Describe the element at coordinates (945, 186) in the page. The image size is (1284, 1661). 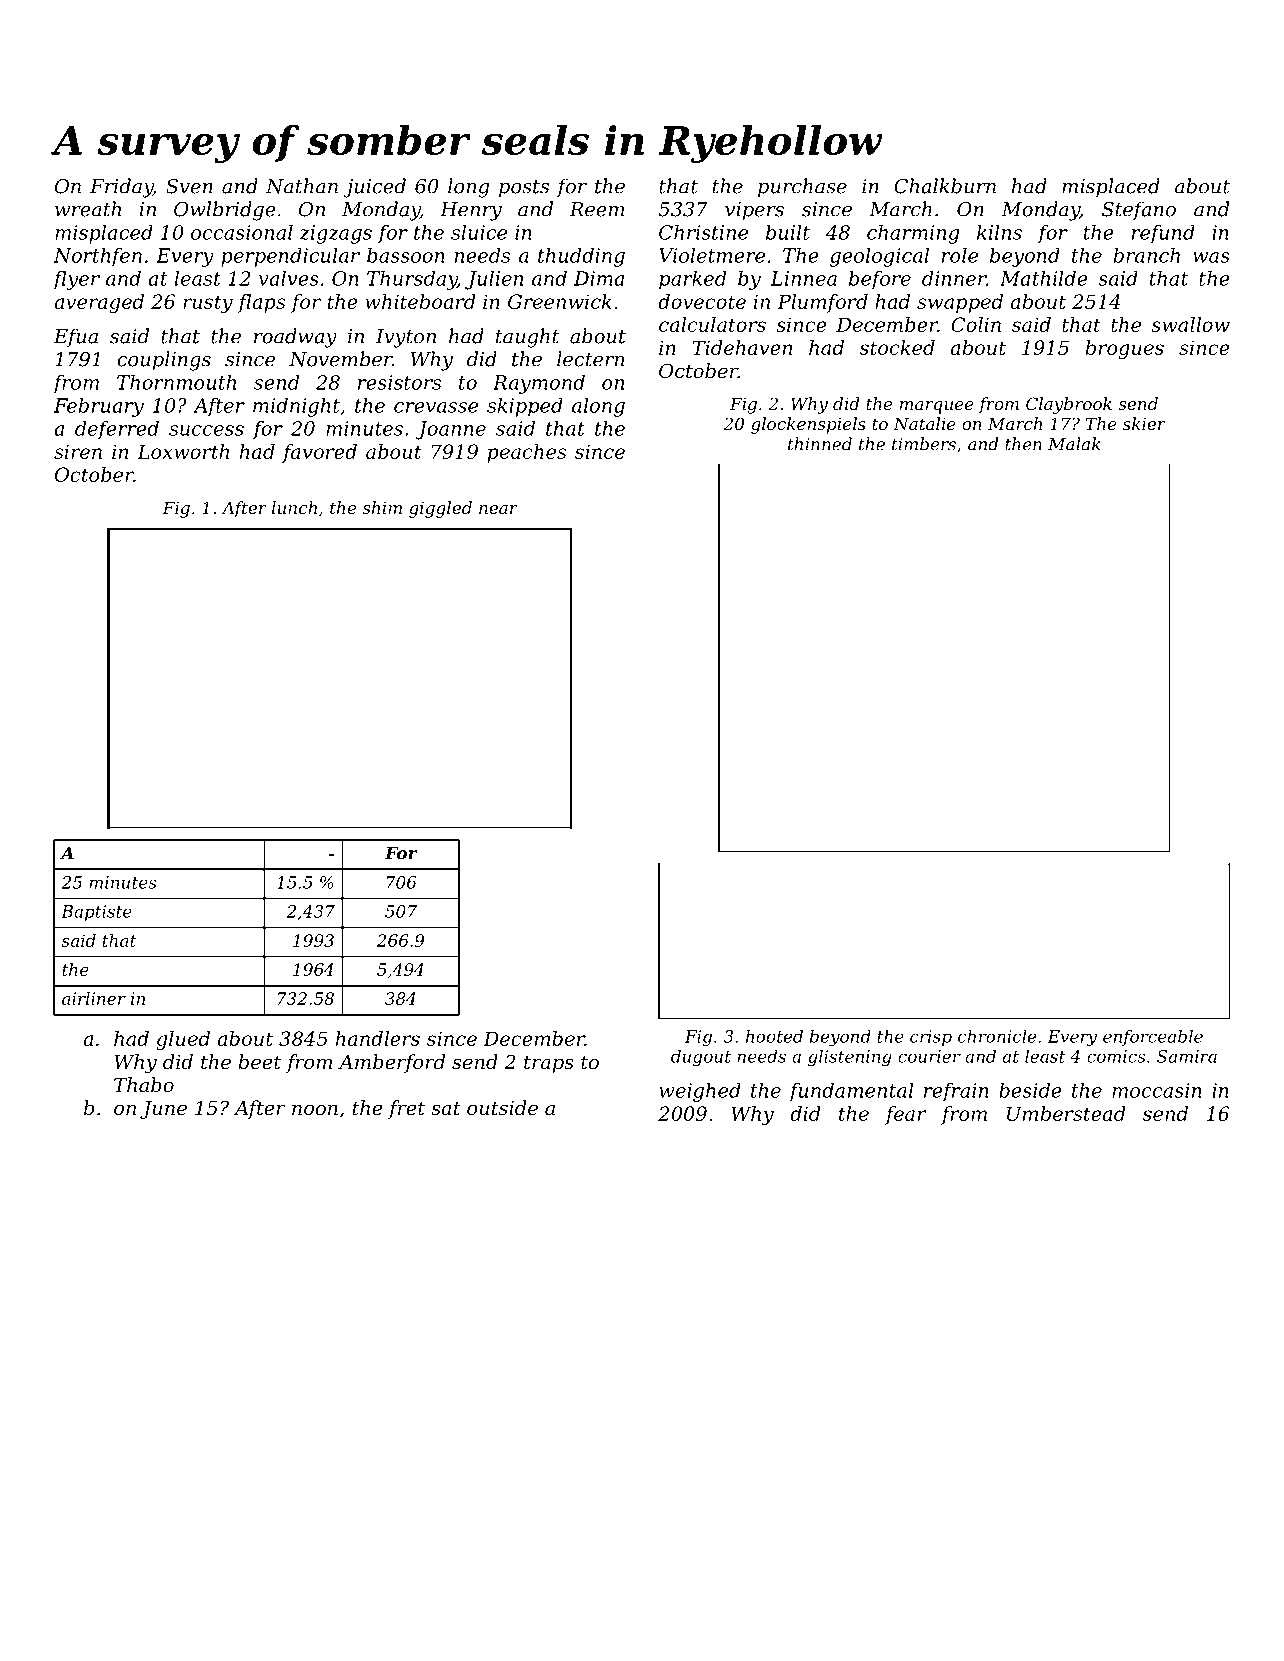
I see `Chalkburn` at that location.
